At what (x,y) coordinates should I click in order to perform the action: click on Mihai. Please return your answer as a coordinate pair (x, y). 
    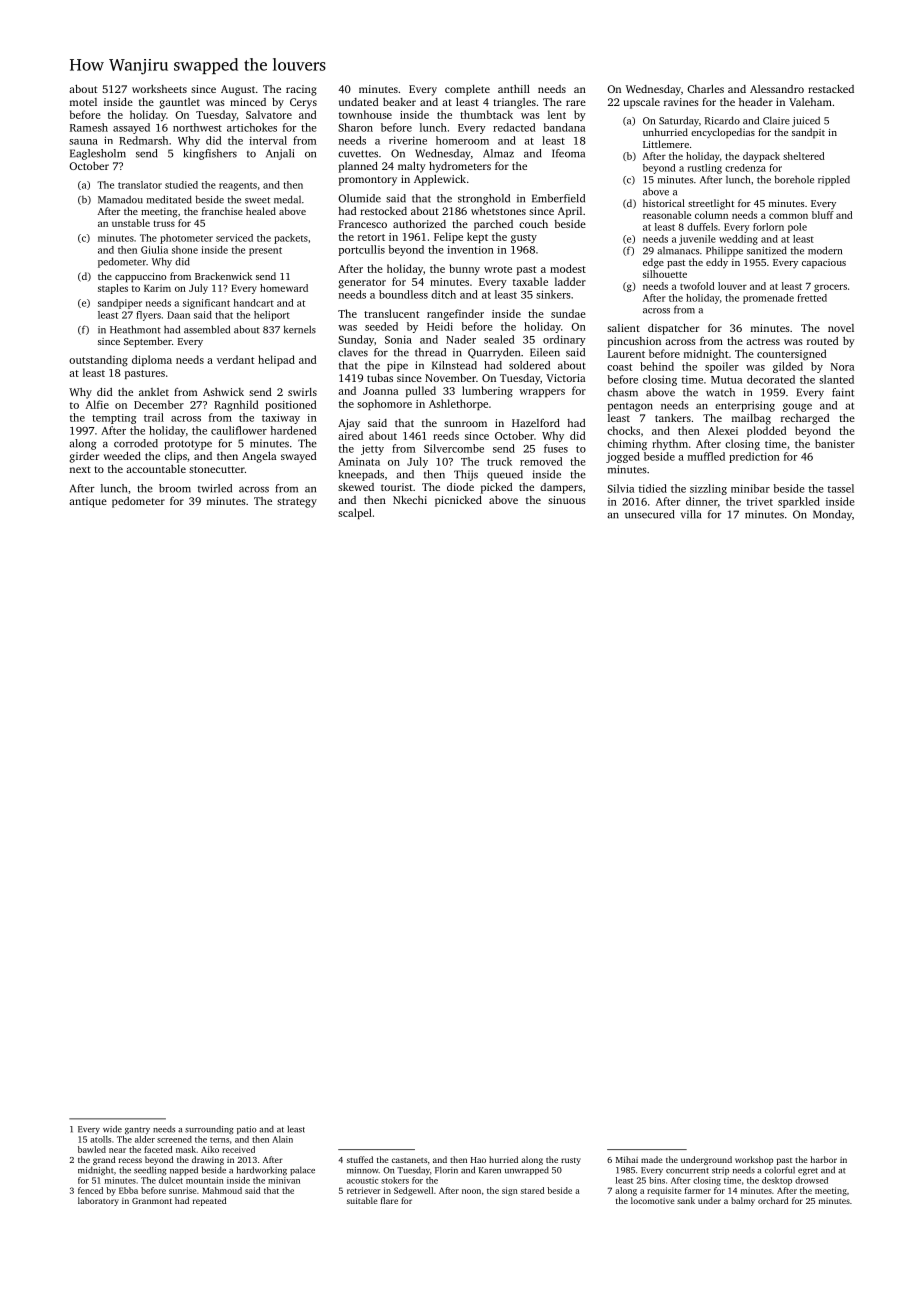
    Looking at the image, I should click on (627, 1159).
